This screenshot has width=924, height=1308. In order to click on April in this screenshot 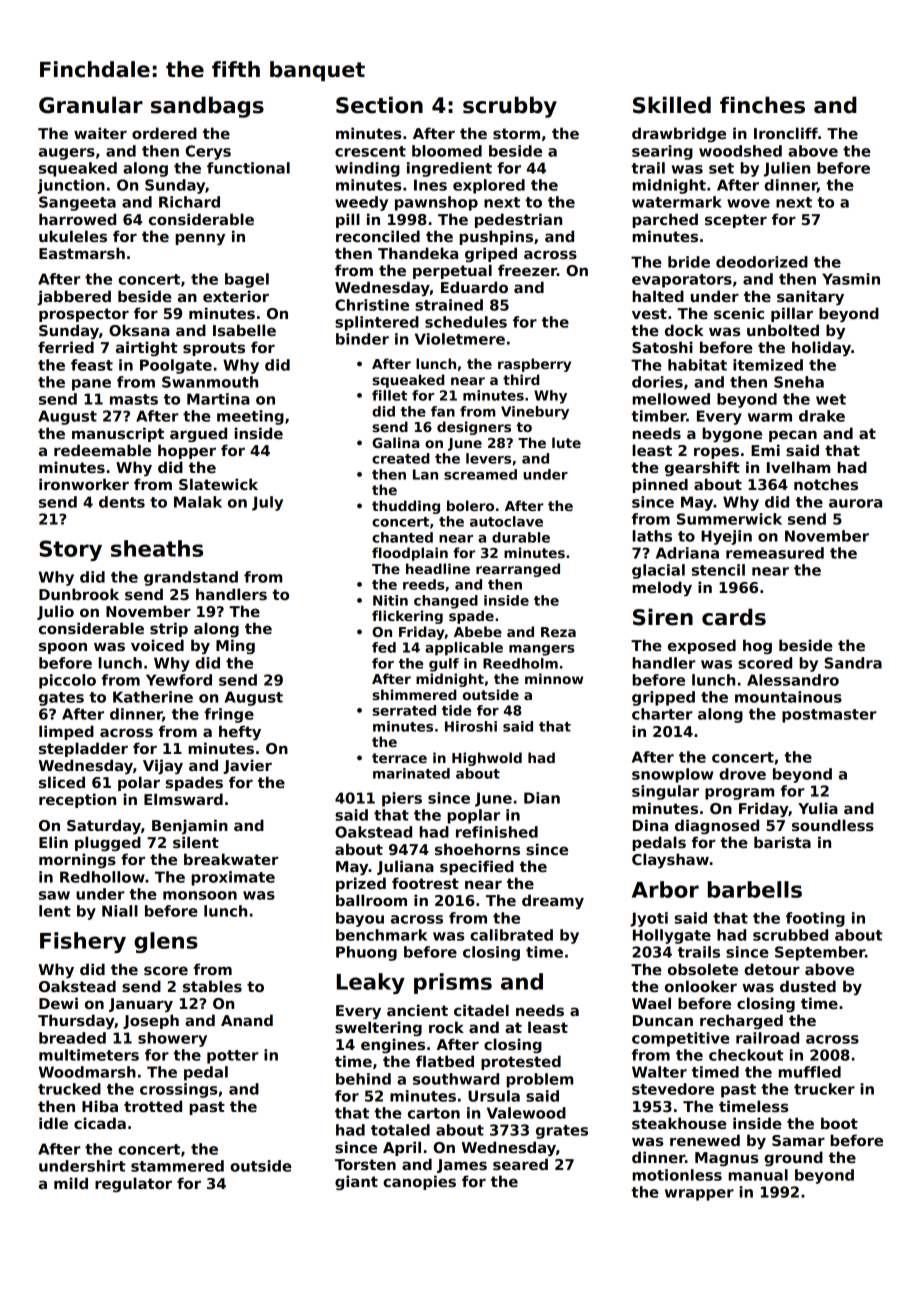, I will do `click(402, 1148)`.
